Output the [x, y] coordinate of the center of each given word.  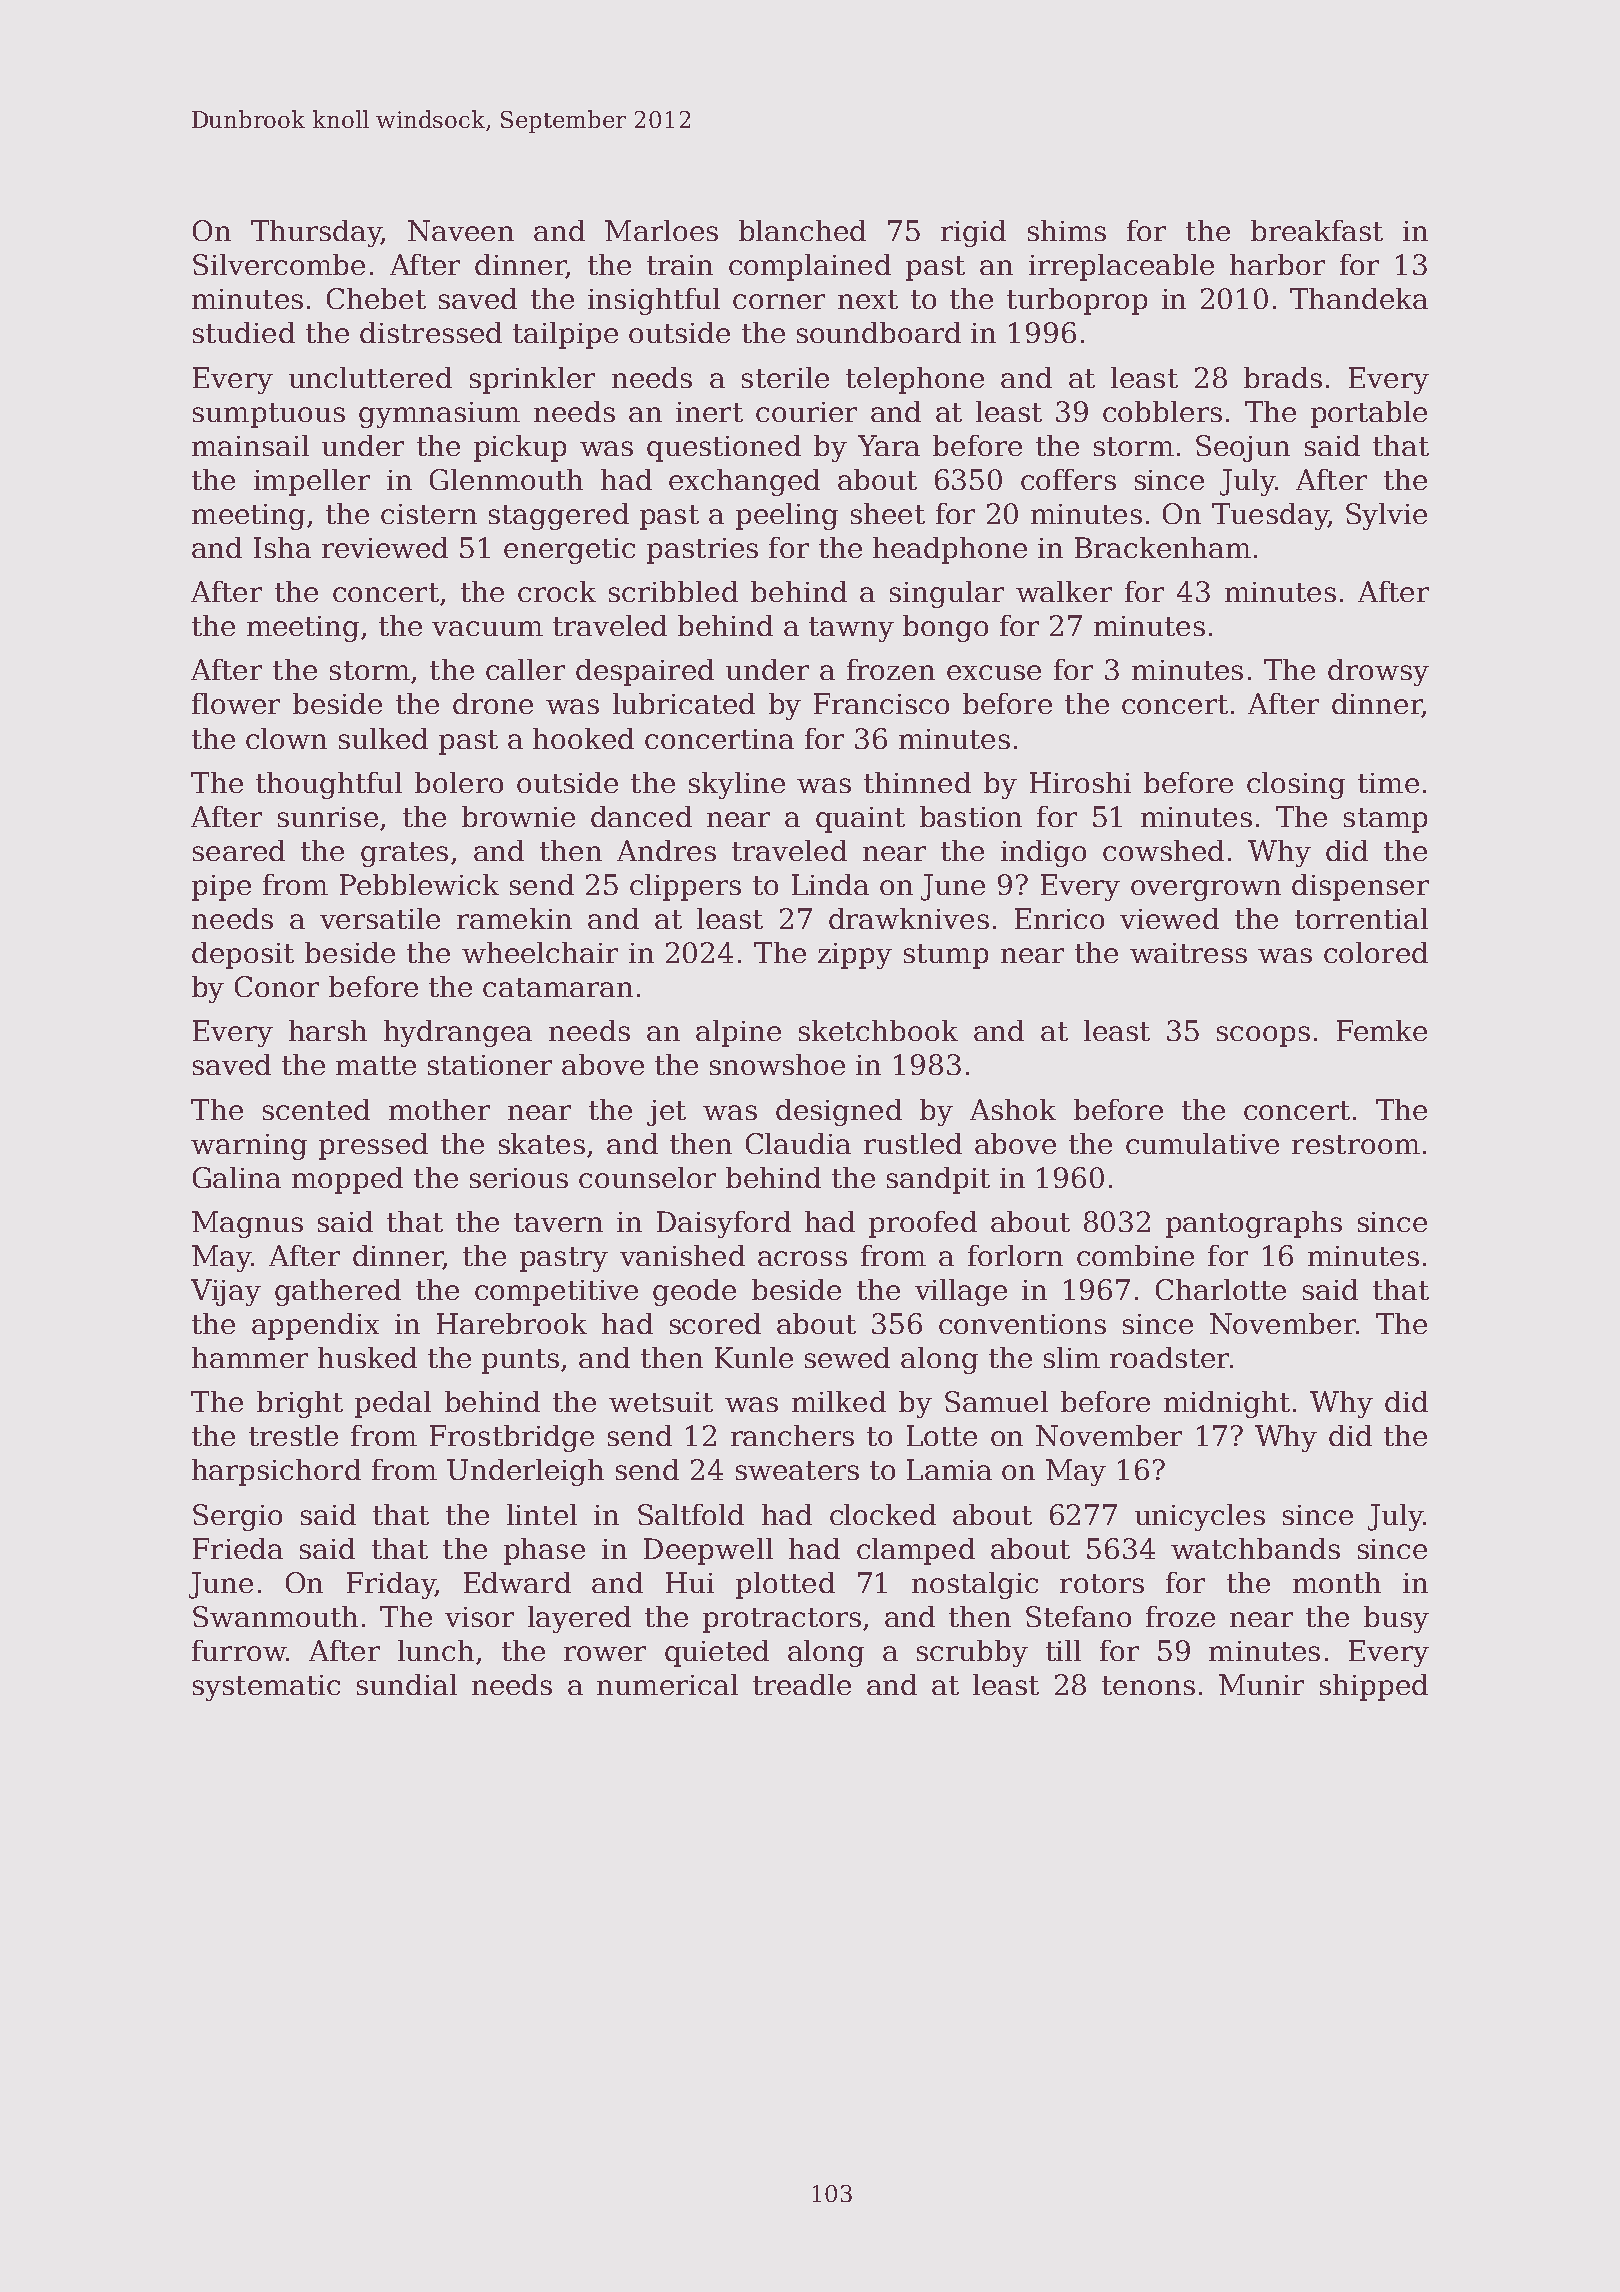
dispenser [1360, 887]
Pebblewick [419, 884]
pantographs [1254, 1224]
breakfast [1317, 230]
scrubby [972, 1653]
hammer [250, 1357]
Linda [830, 884]
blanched [802, 230]
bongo [945, 628]
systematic [266, 1688]
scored [715, 1323]
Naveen [461, 230]
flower [236, 703]
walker [1064, 591]
